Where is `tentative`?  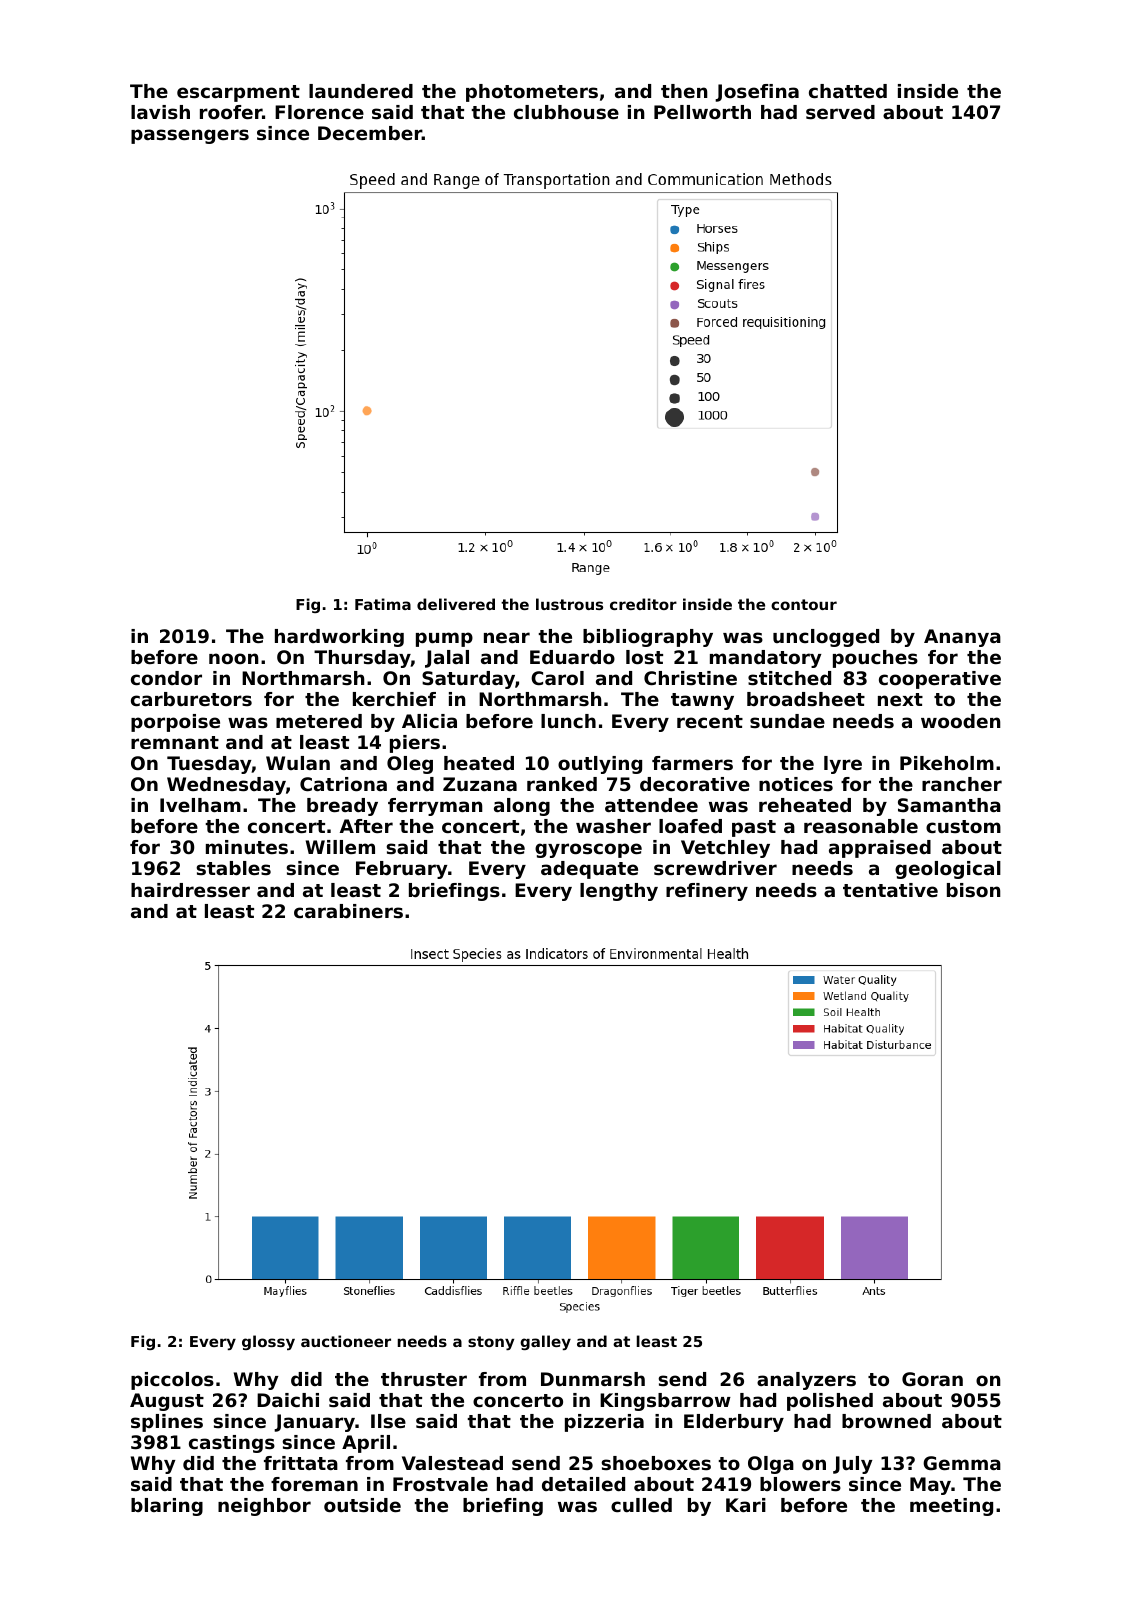
tentative is located at coordinates (890, 890).
